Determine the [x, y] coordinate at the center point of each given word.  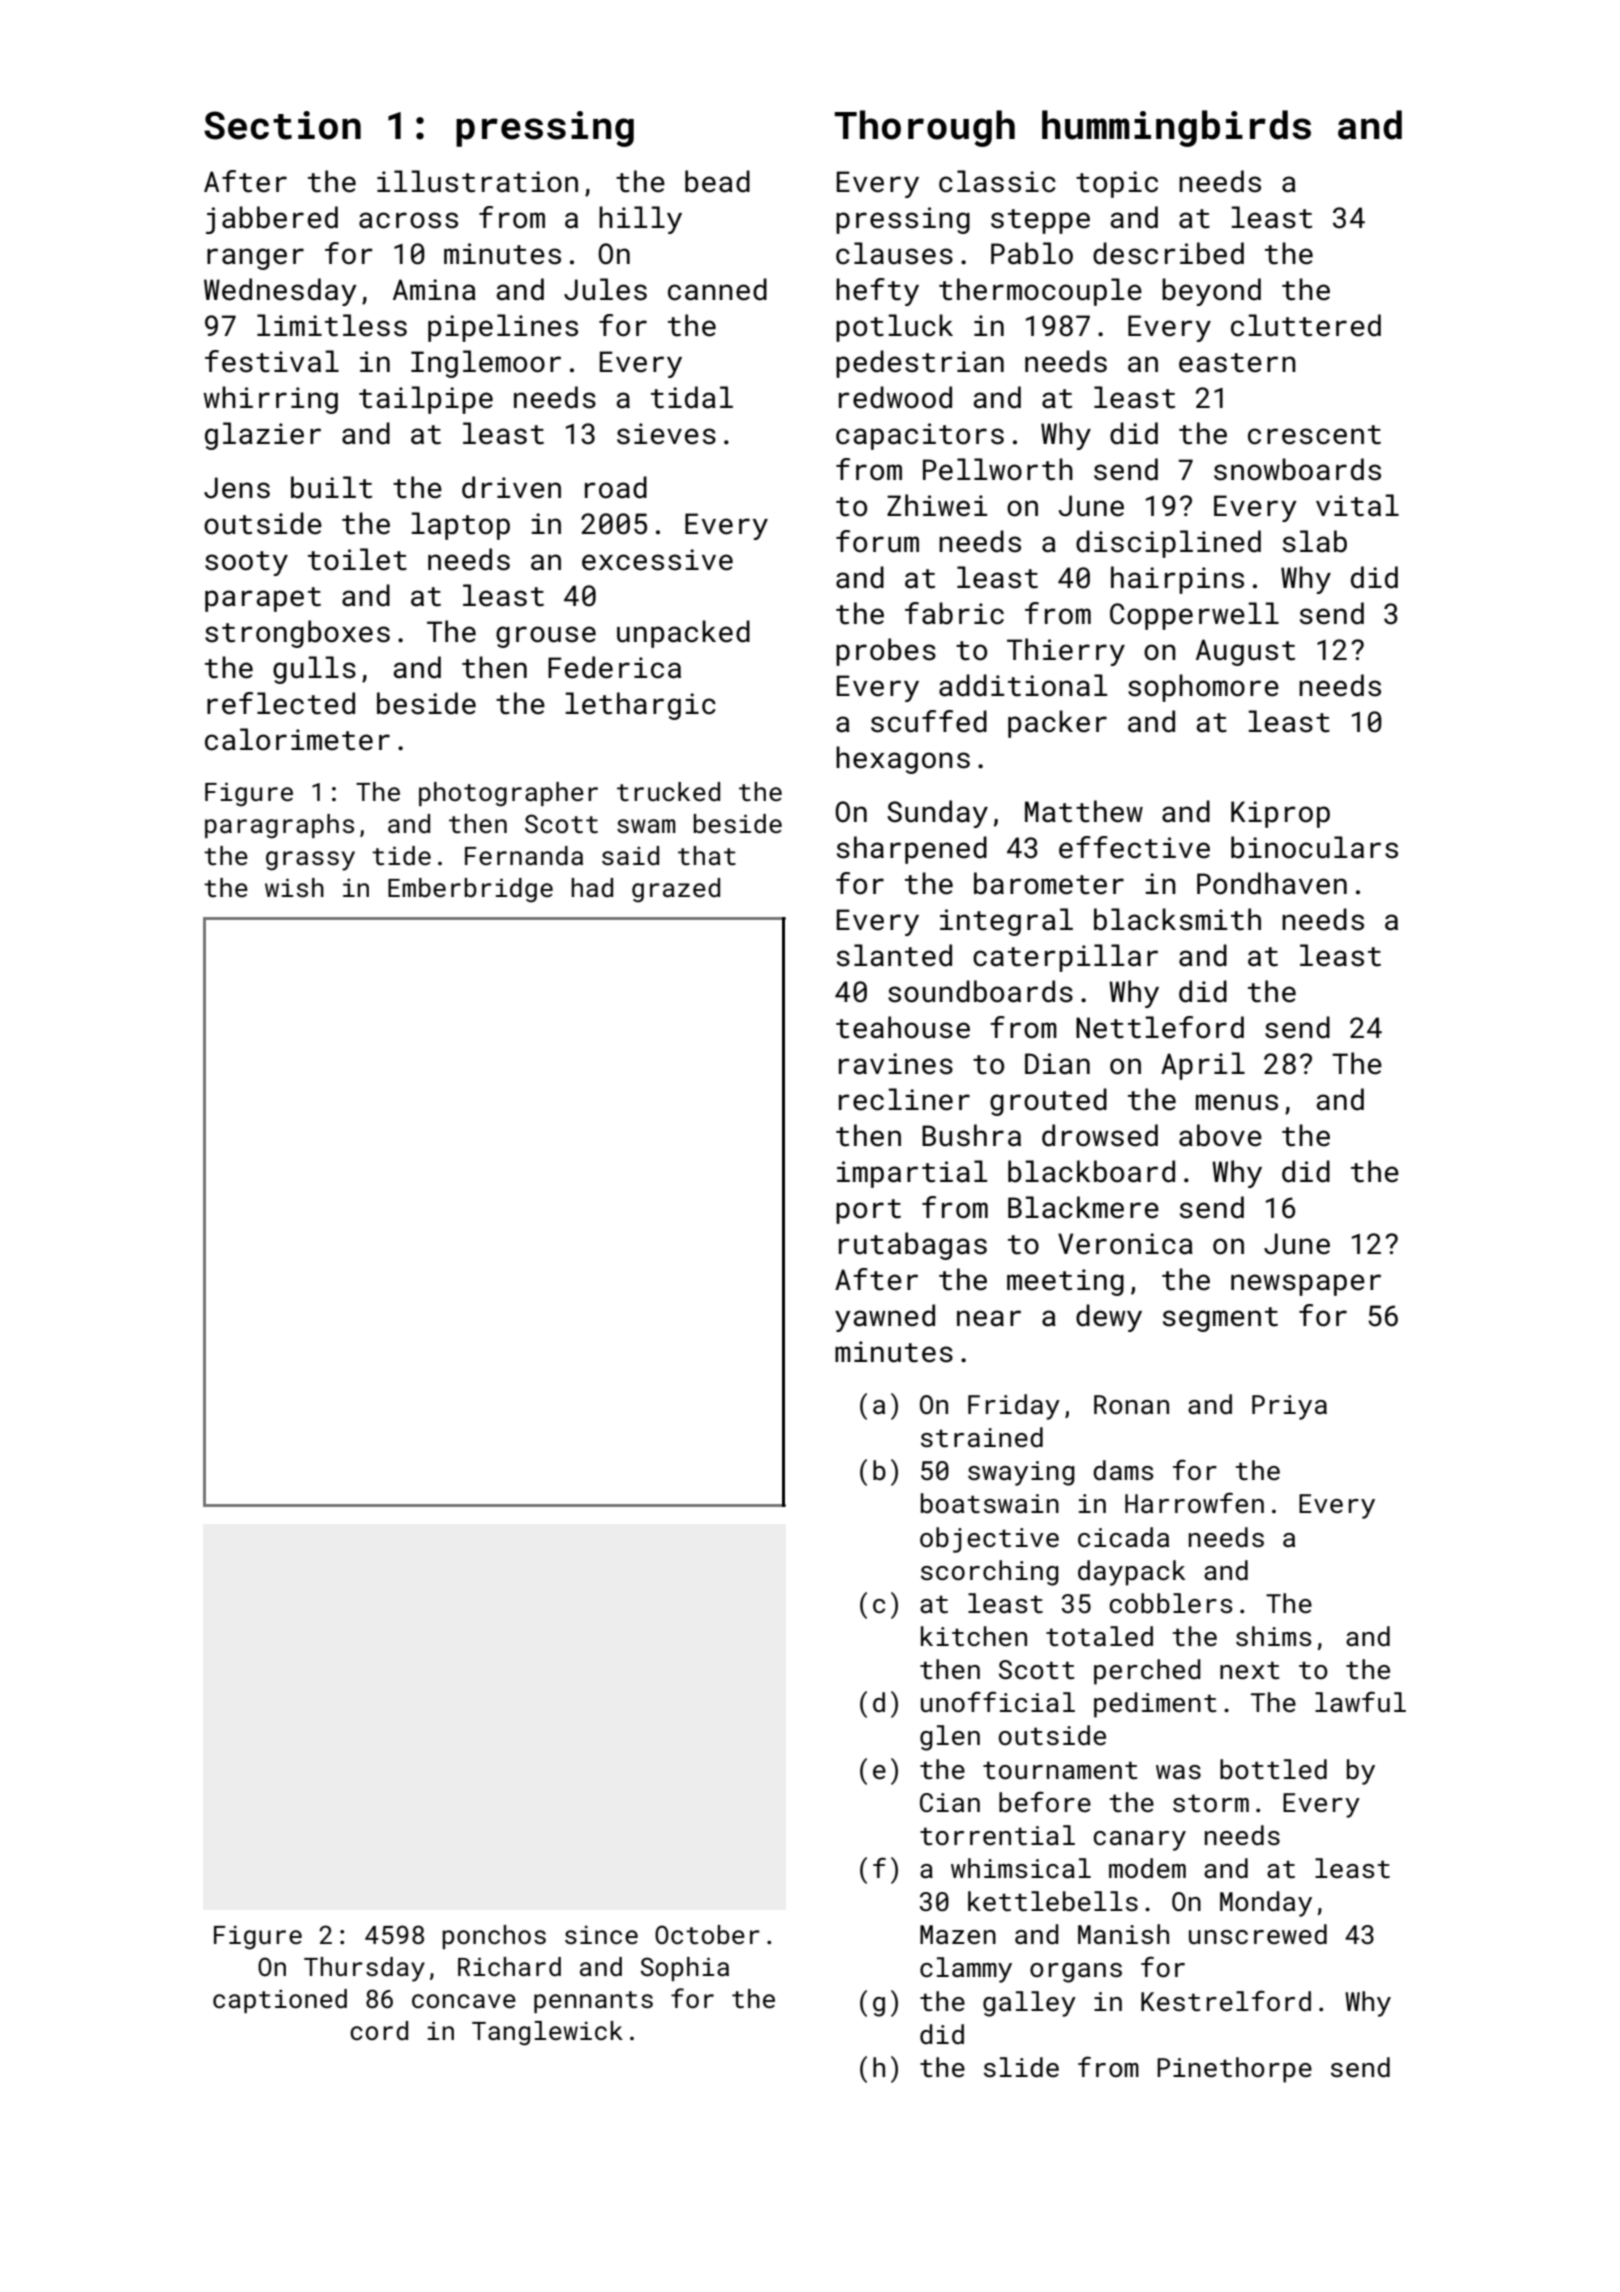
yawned [885, 1318]
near [989, 1318]
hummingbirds [1176, 128]
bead [717, 181]
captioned [280, 2001]
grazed [676, 890]
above [1220, 1135]
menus [1237, 1102]
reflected [281, 703]
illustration [477, 181]
